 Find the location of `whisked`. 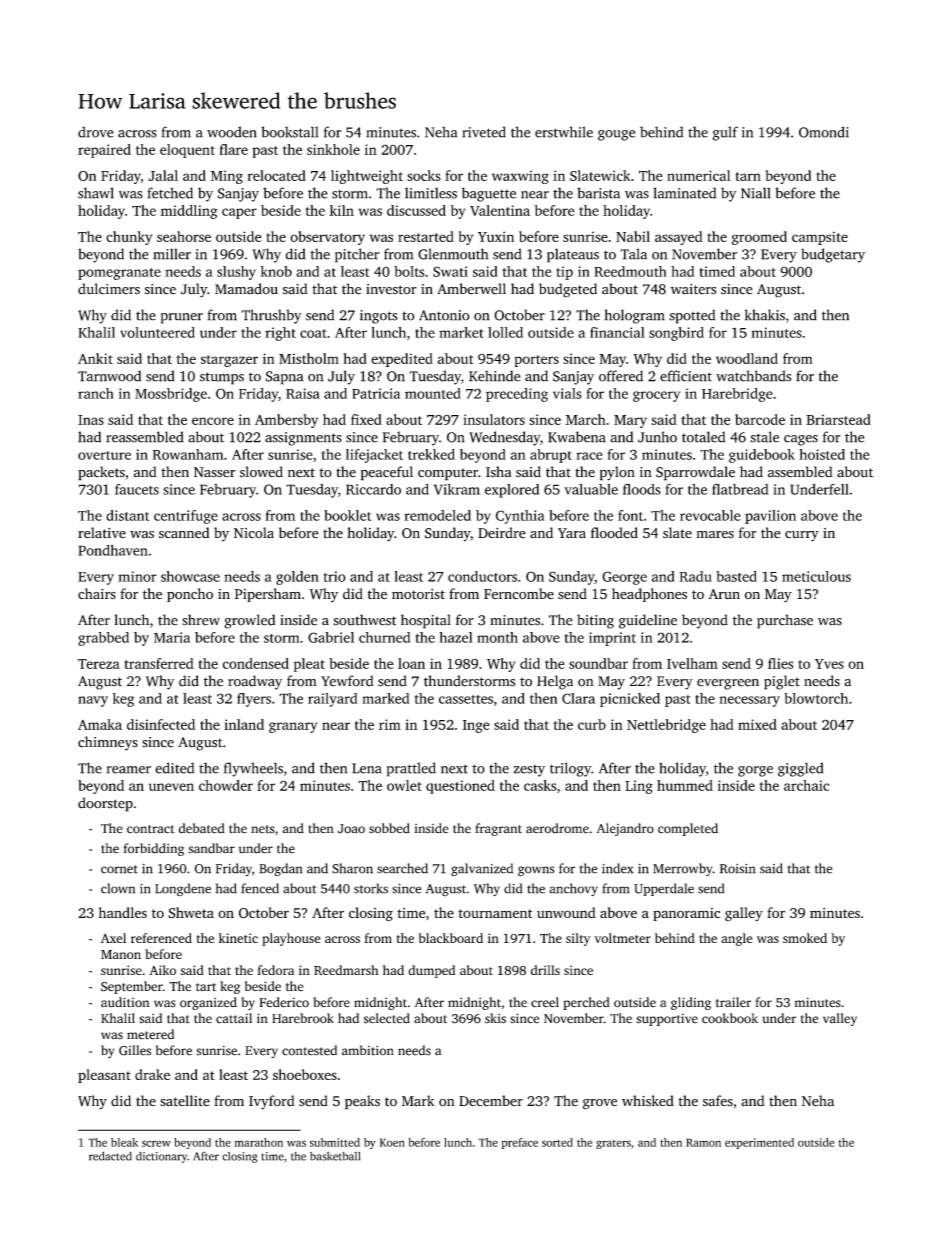

whisked is located at coordinates (648, 1101).
